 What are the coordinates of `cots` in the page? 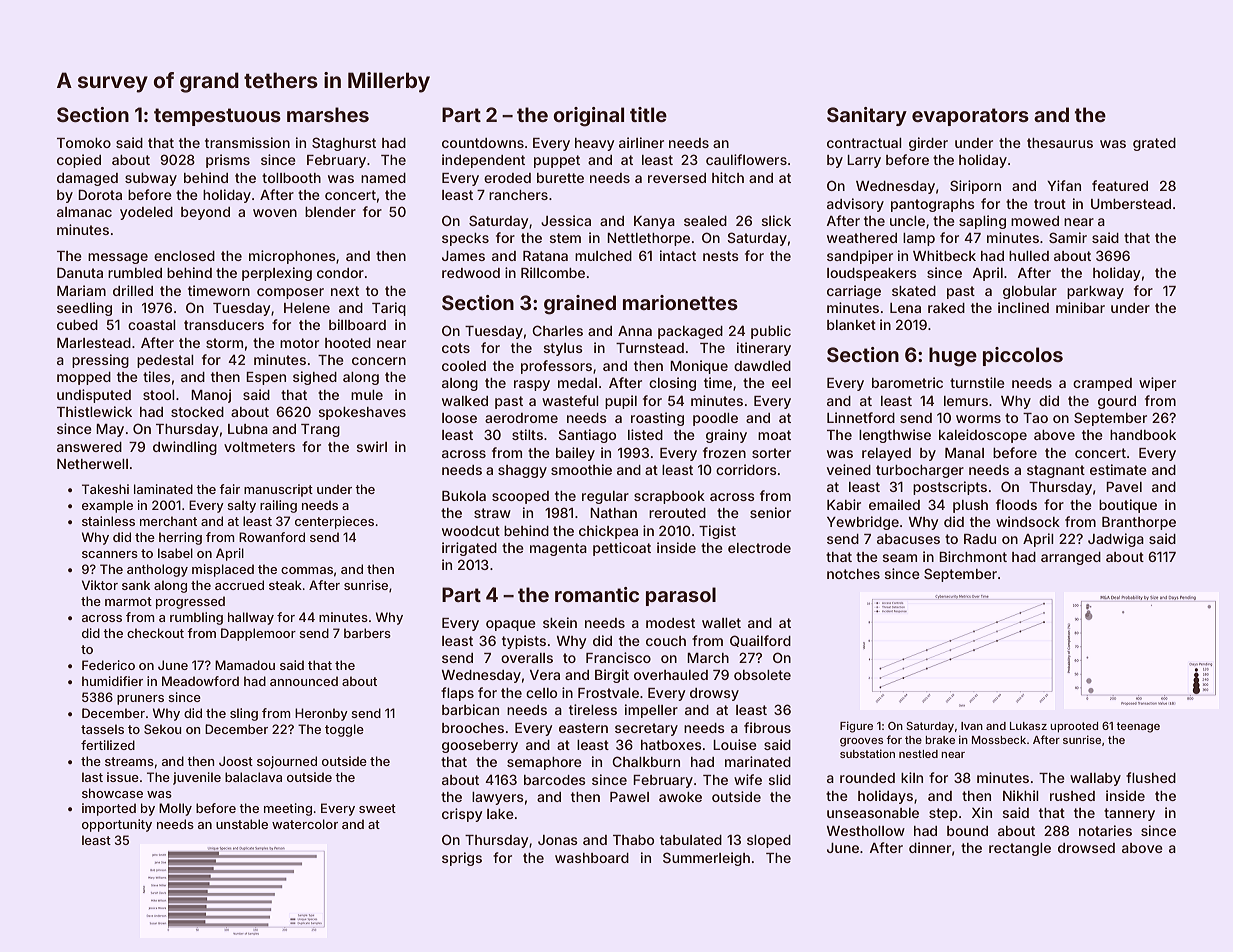 It's located at (456, 348).
